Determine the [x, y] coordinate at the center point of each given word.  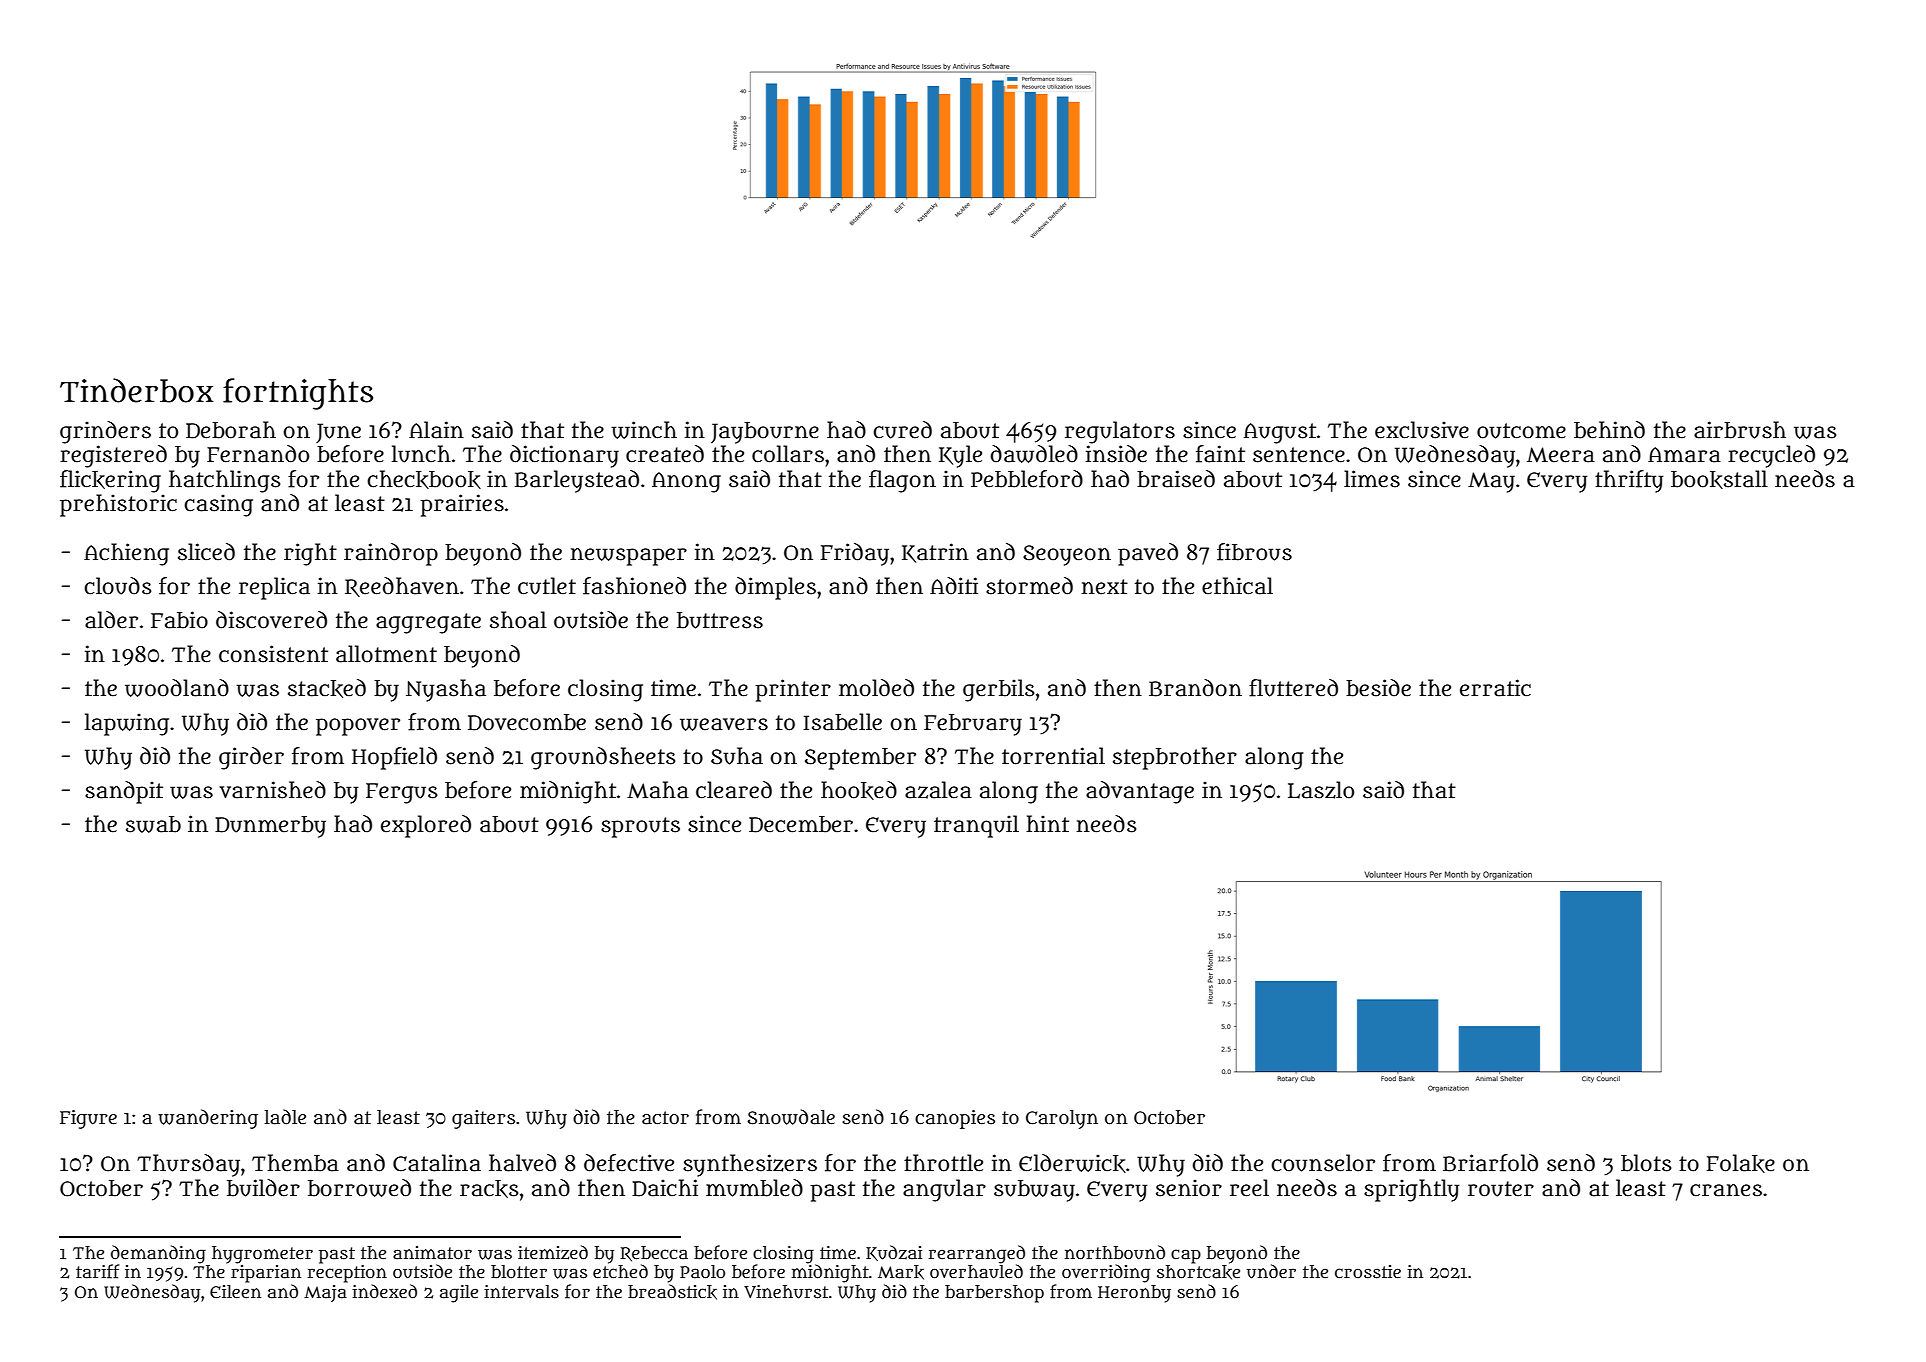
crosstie [1368, 1272]
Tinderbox [136, 390]
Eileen [235, 1291]
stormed [1029, 586]
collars [788, 454]
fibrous [1254, 552]
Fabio [179, 620]
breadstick [672, 1292]
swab [153, 824]
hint [1047, 823]
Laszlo [1321, 790]
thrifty [1629, 481]
